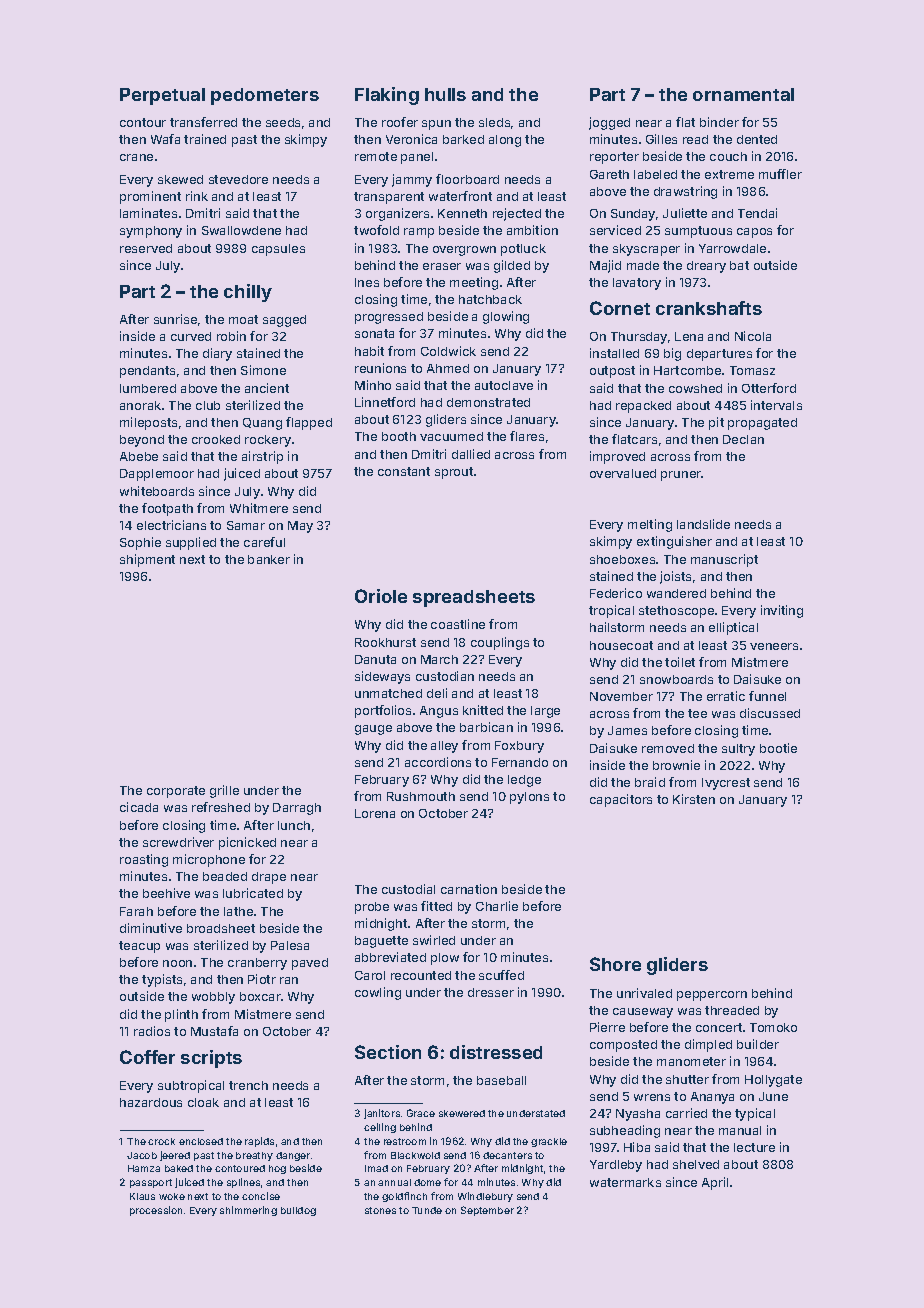 Image resolution: width=924 pixels, height=1308 pixels. I want to click on pylons, so click(529, 798).
